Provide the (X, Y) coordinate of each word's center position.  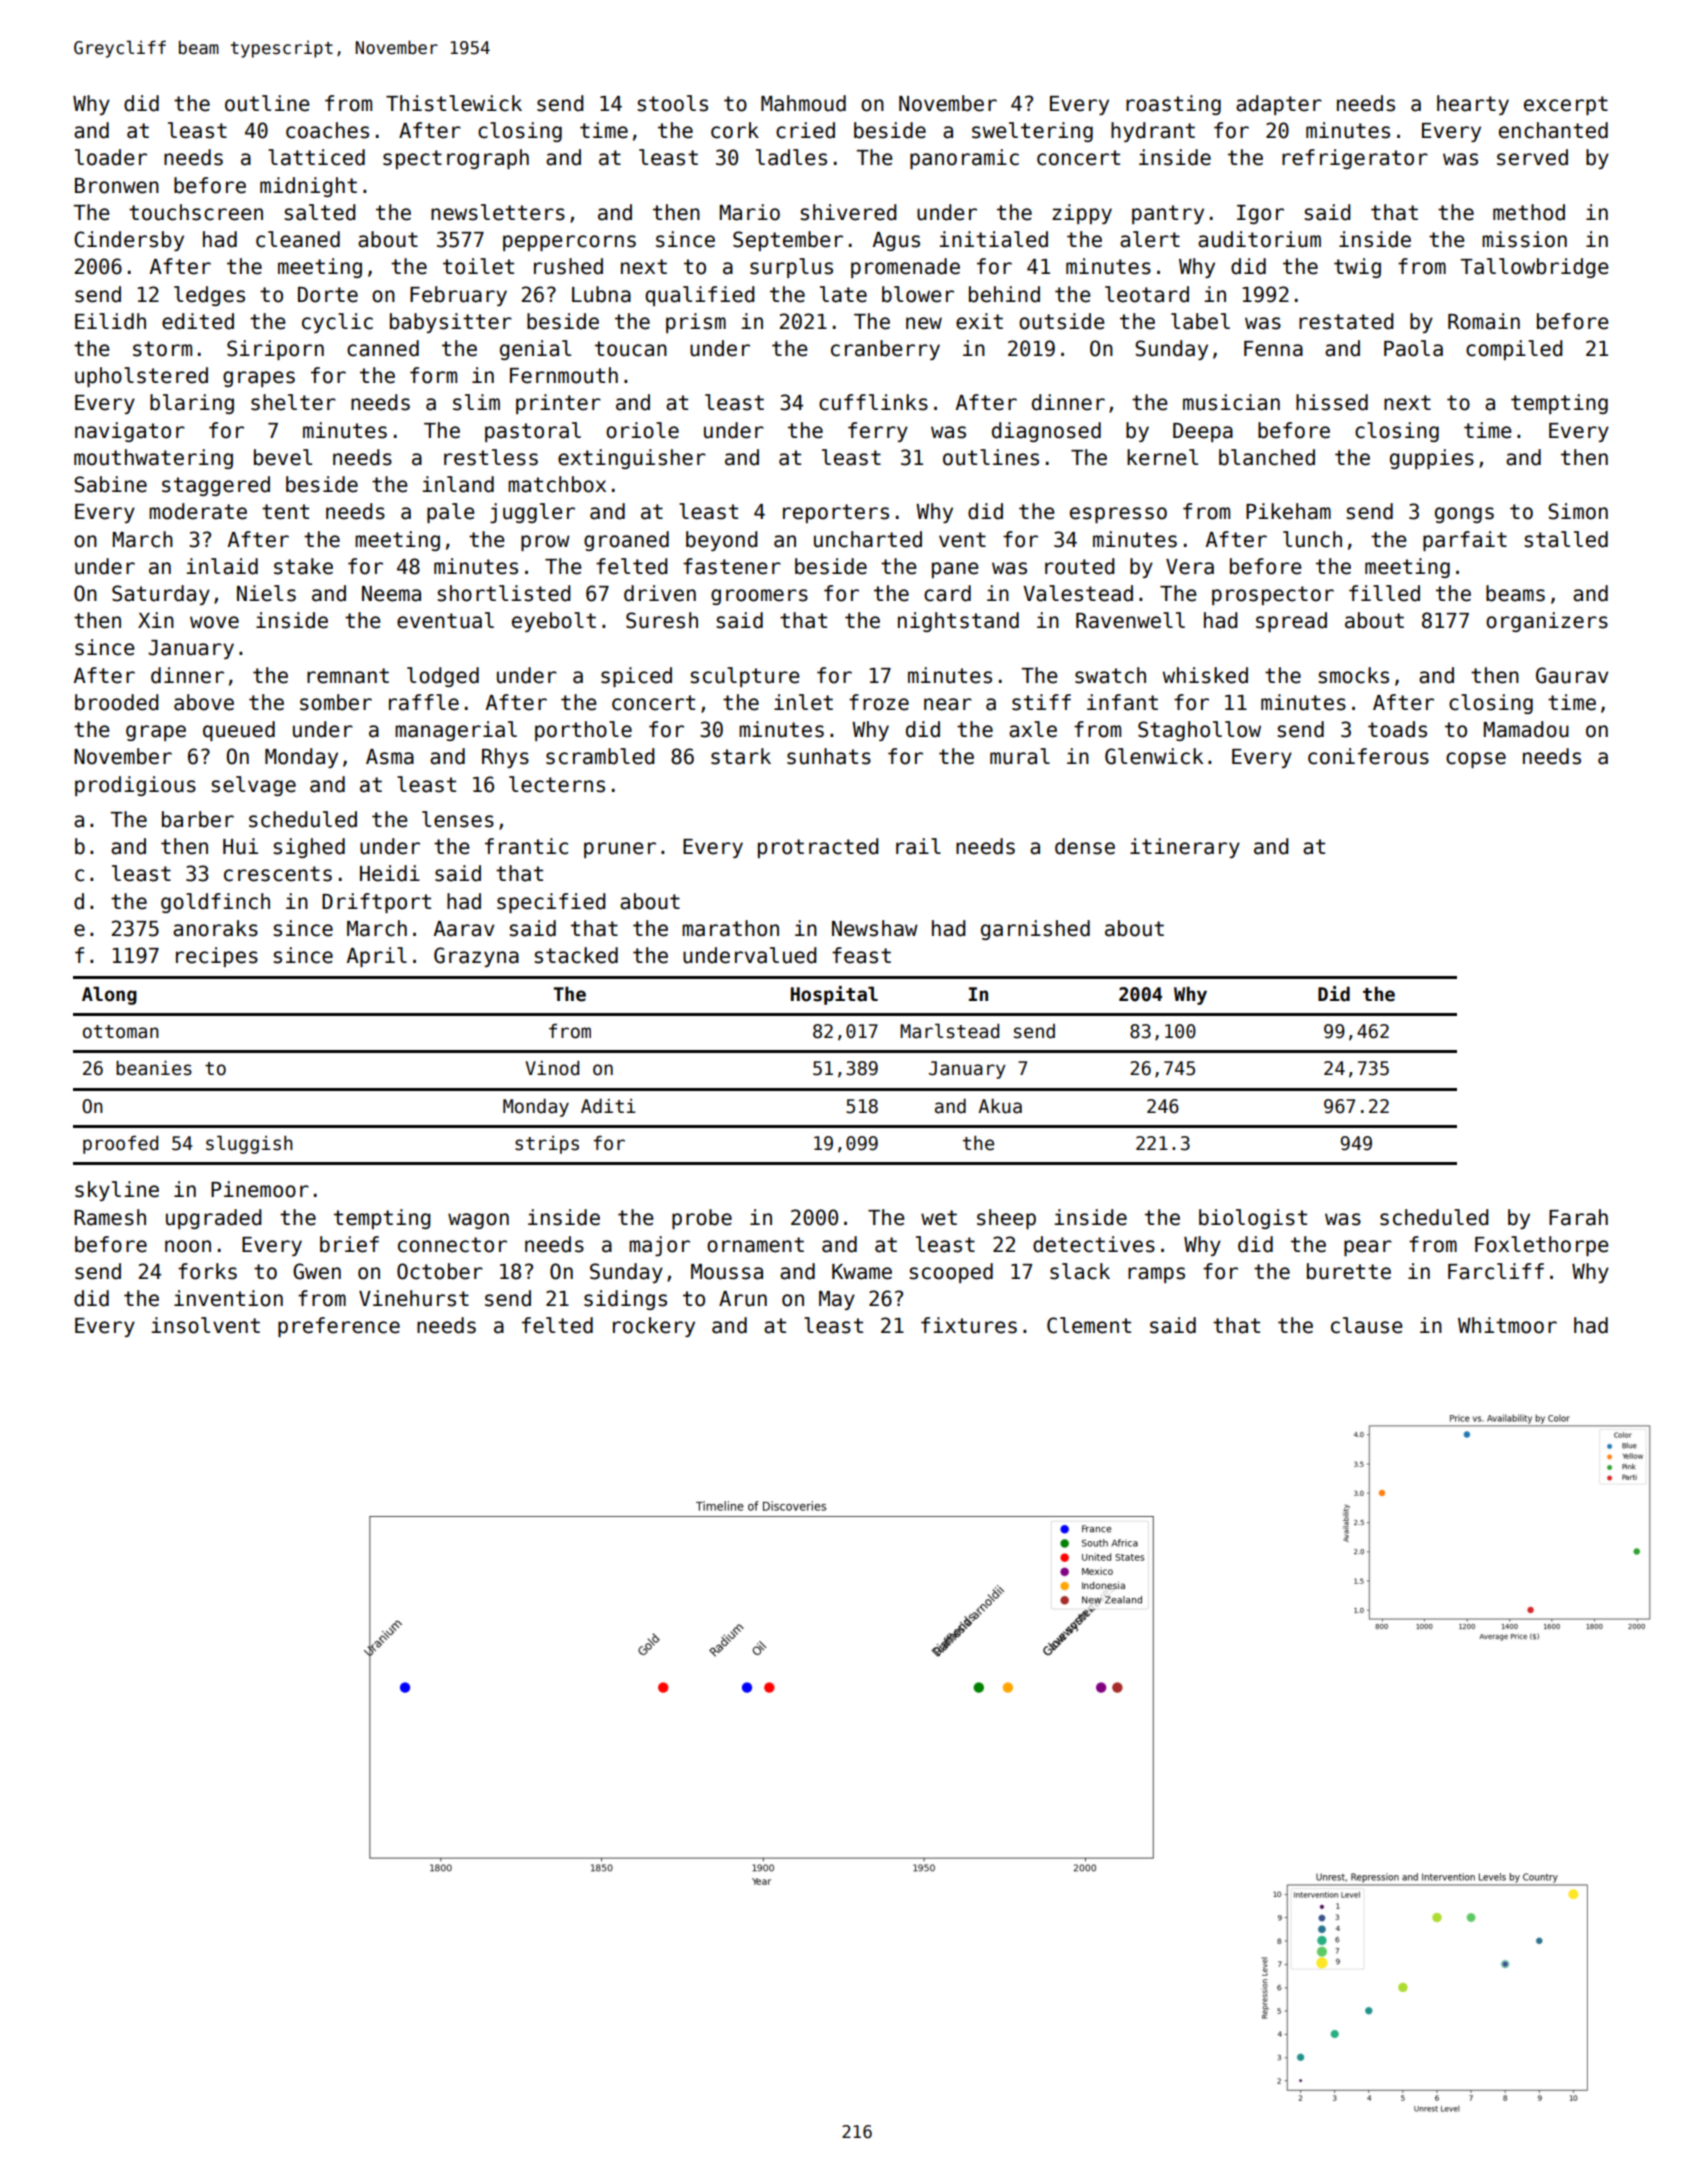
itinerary (1185, 848)
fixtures (969, 1325)
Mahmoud (803, 103)
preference (339, 1327)
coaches (327, 130)
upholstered (141, 377)
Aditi (608, 1106)
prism (696, 323)
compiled (1514, 350)
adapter (1279, 105)
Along (109, 995)
